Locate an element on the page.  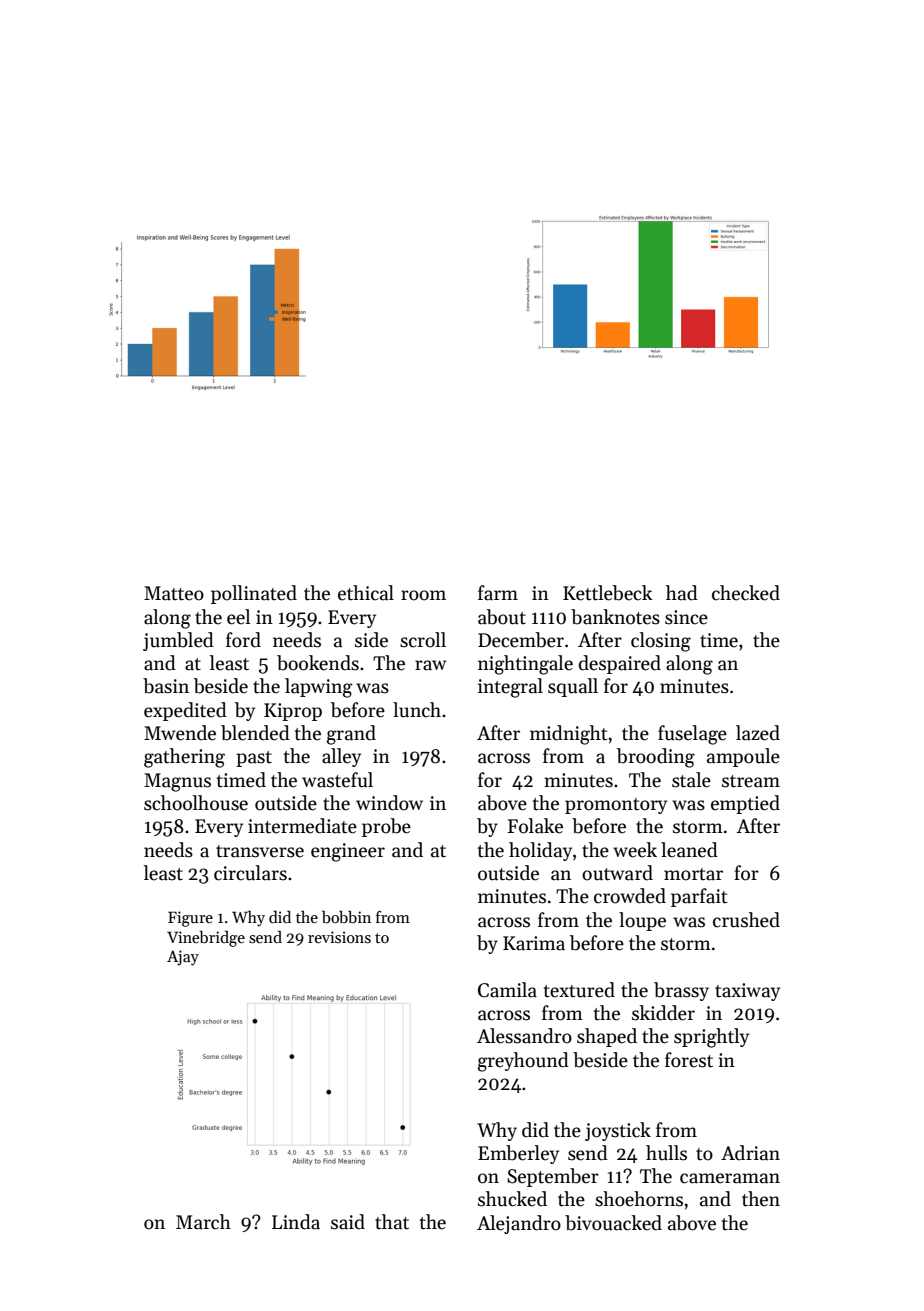
intermediate is located at coordinates (302, 826).
